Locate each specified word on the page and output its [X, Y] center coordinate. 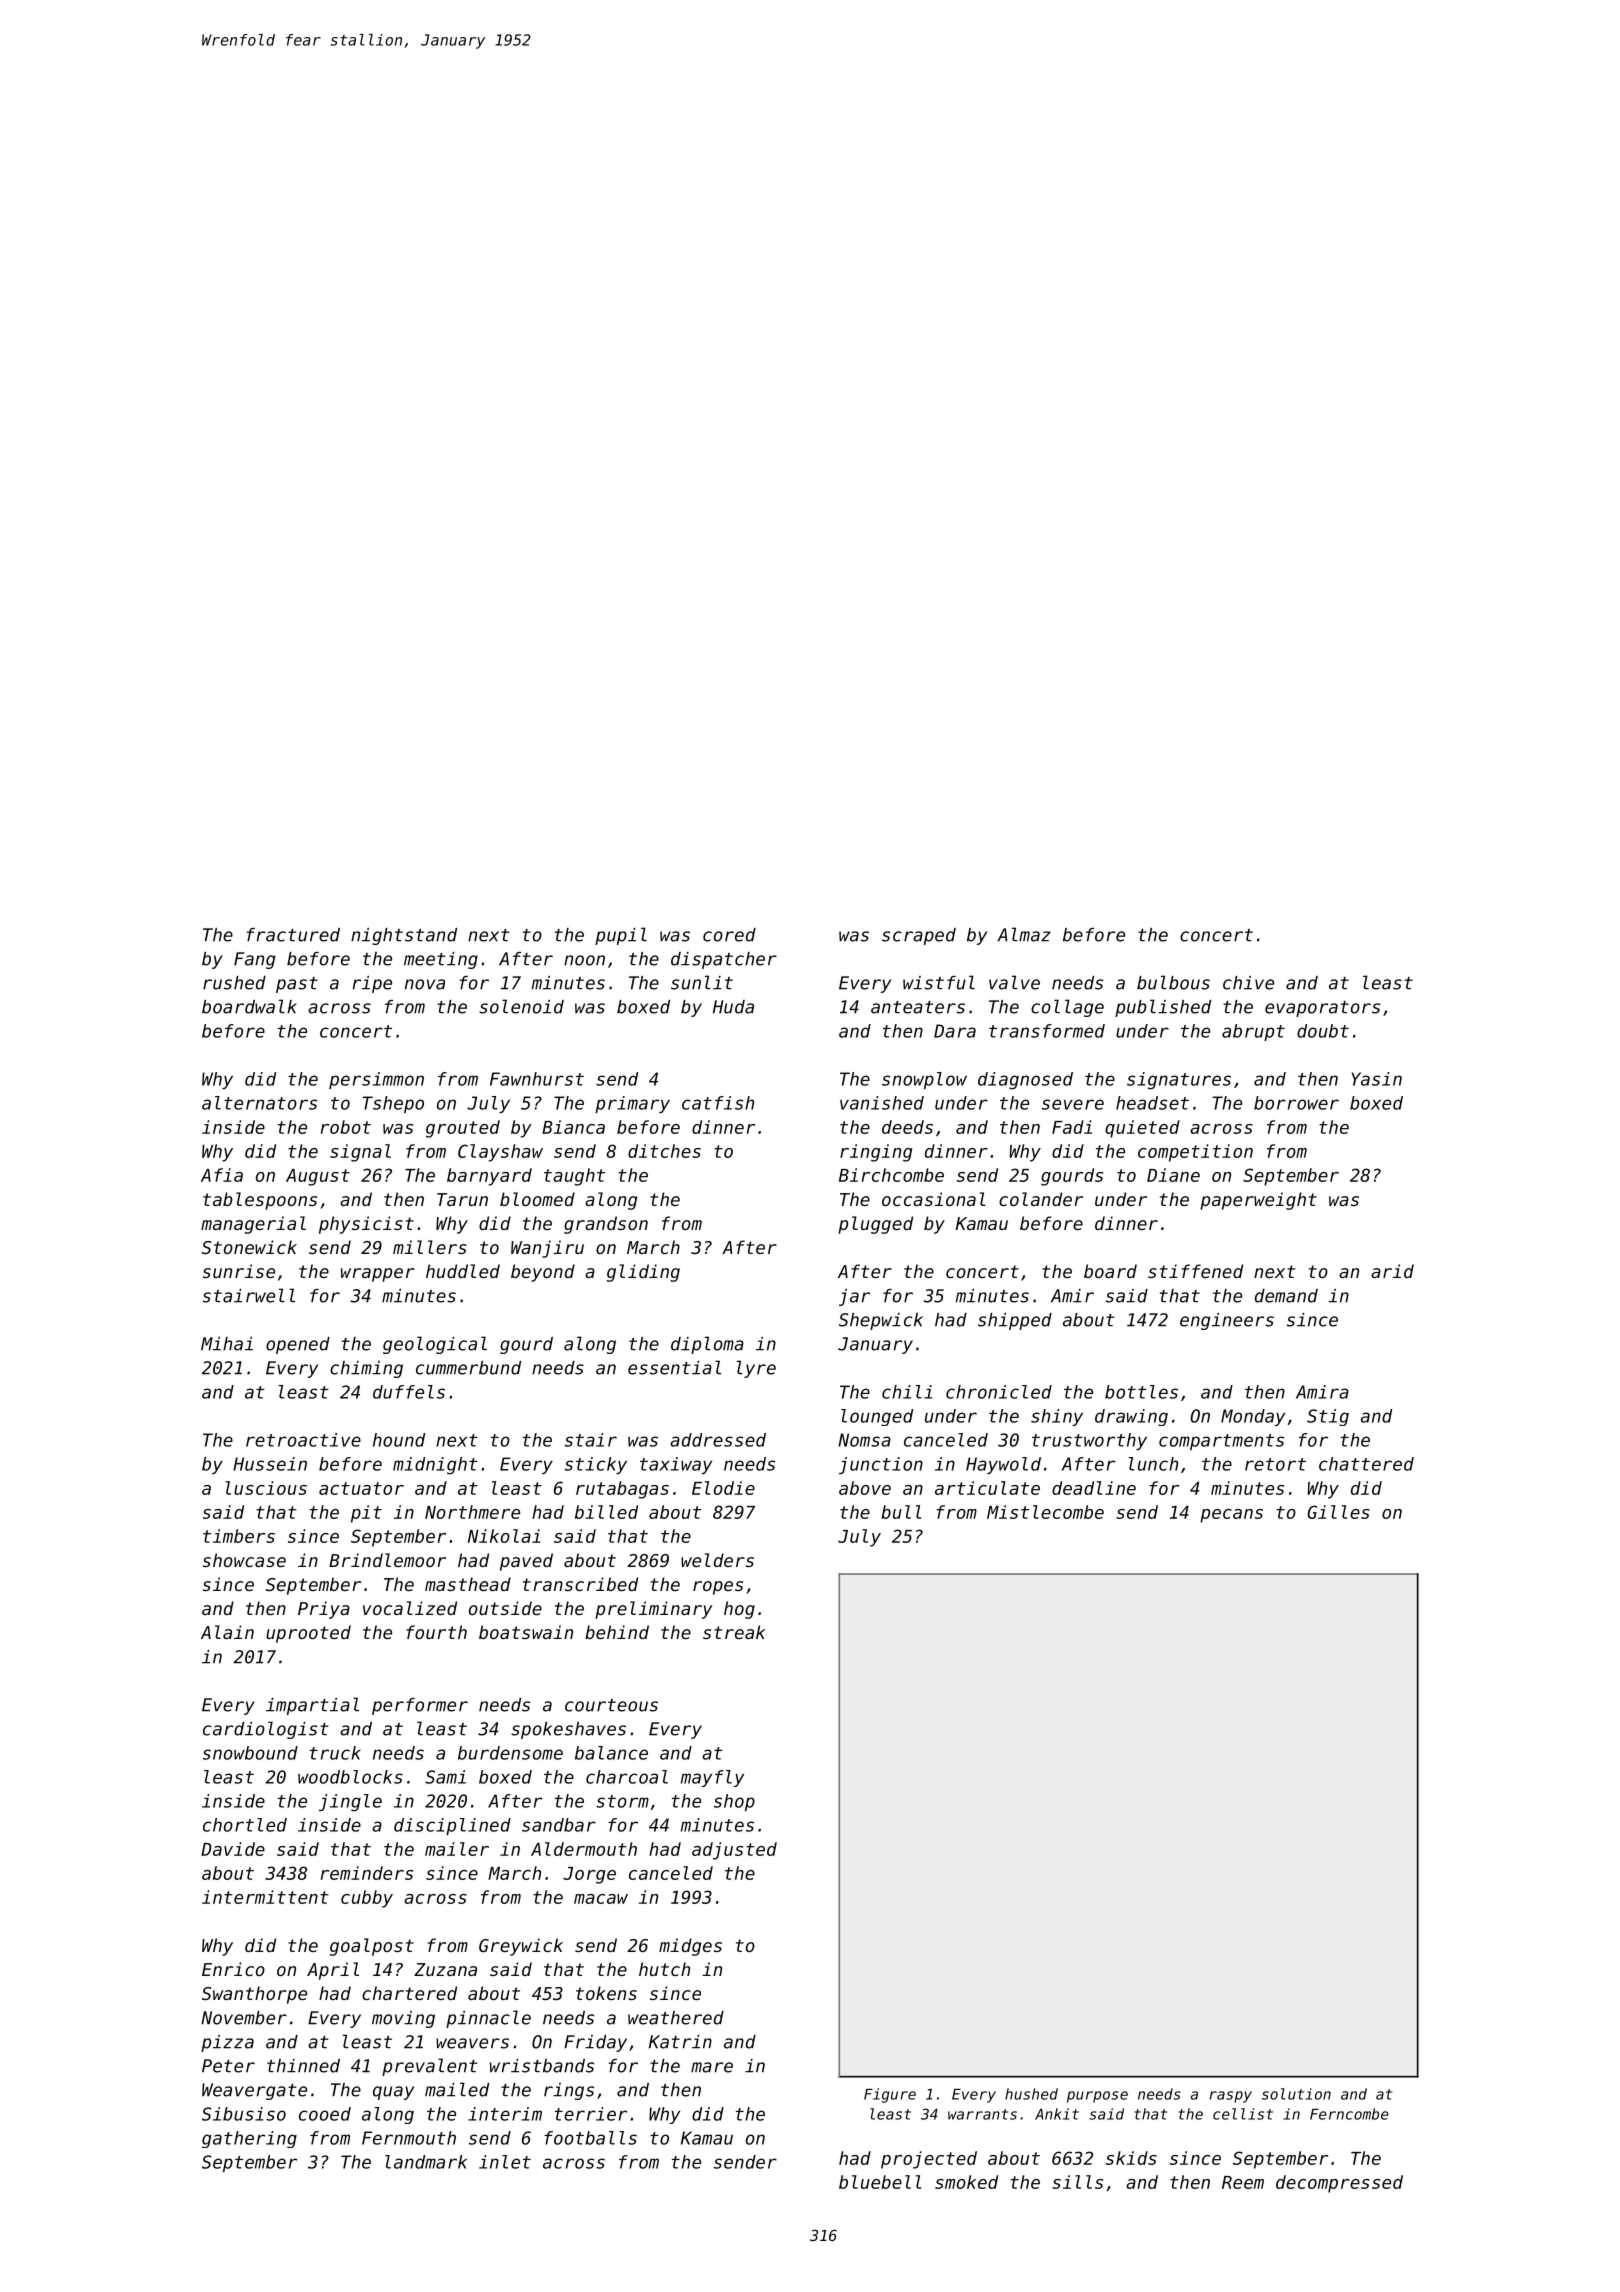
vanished [882, 1103]
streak [734, 1632]
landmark [426, 2162]
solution [1296, 2094]
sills [1077, 2182]
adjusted [734, 1851]
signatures [1179, 1081]
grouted [463, 1129]
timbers [239, 1536]
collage [1067, 1008]
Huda [733, 1007]
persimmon [376, 1080]
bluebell [880, 2182]
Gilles [1338, 1512]
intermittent [265, 1897]
